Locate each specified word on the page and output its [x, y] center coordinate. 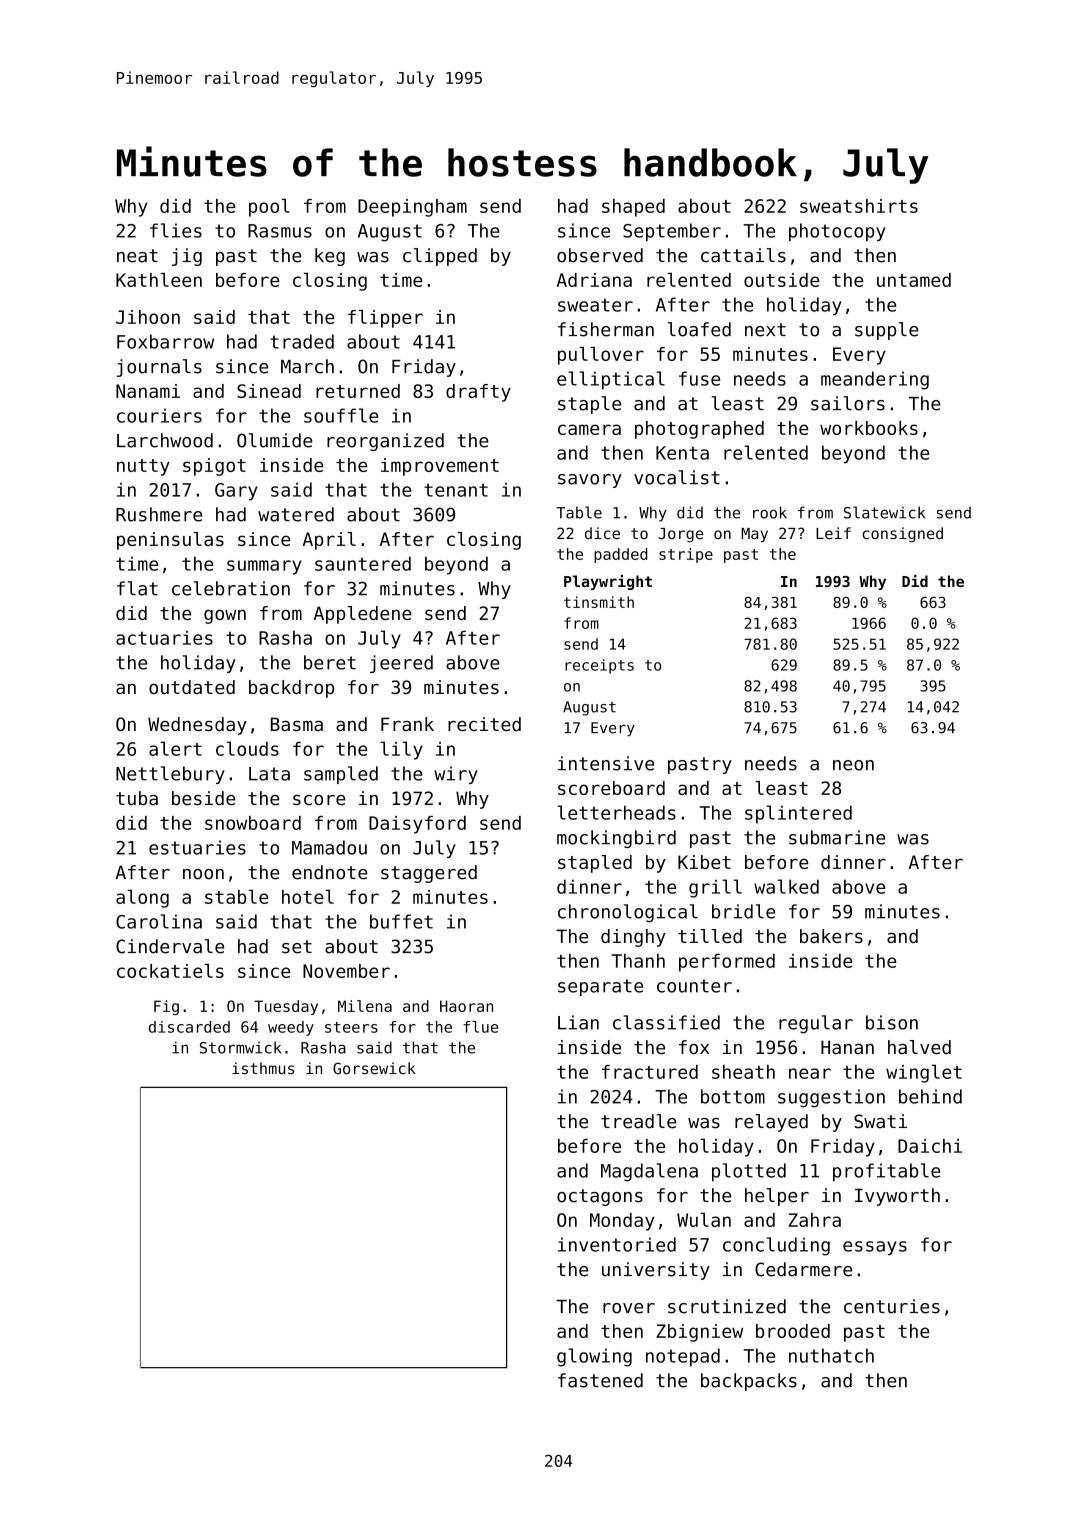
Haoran [466, 1006]
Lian [578, 1022]
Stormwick [240, 1047]
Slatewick [884, 512]
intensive [606, 763]
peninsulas [170, 541]
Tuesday [286, 1007]
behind [930, 1096]
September [672, 232]
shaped [633, 208]
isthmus [263, 1068]
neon [853, 765]
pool [269, 208]
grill [715, 888]
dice [602, 533]
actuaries [164, 638]
